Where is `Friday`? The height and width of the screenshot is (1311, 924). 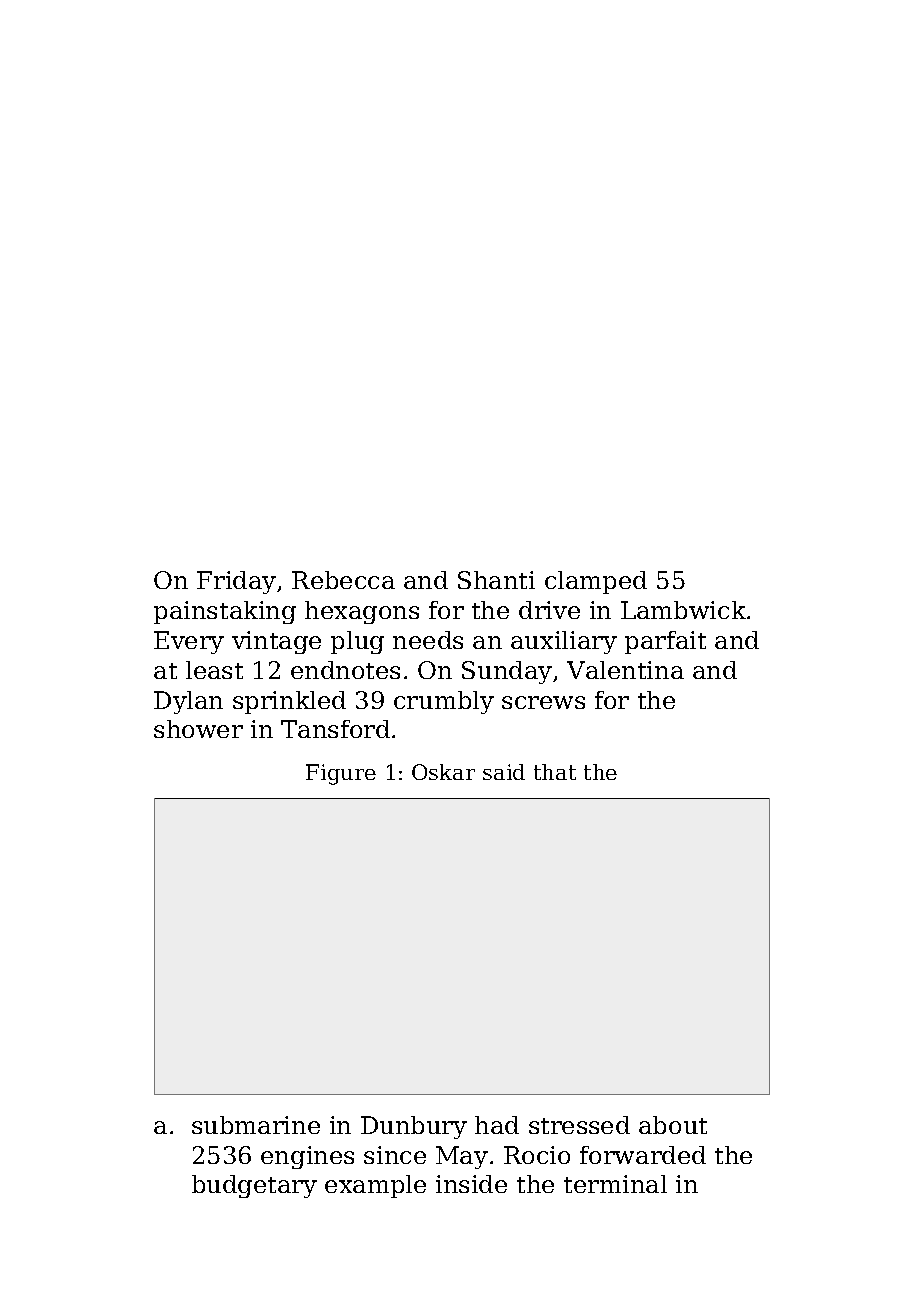
Friday is located at coordinates (236, 582).
